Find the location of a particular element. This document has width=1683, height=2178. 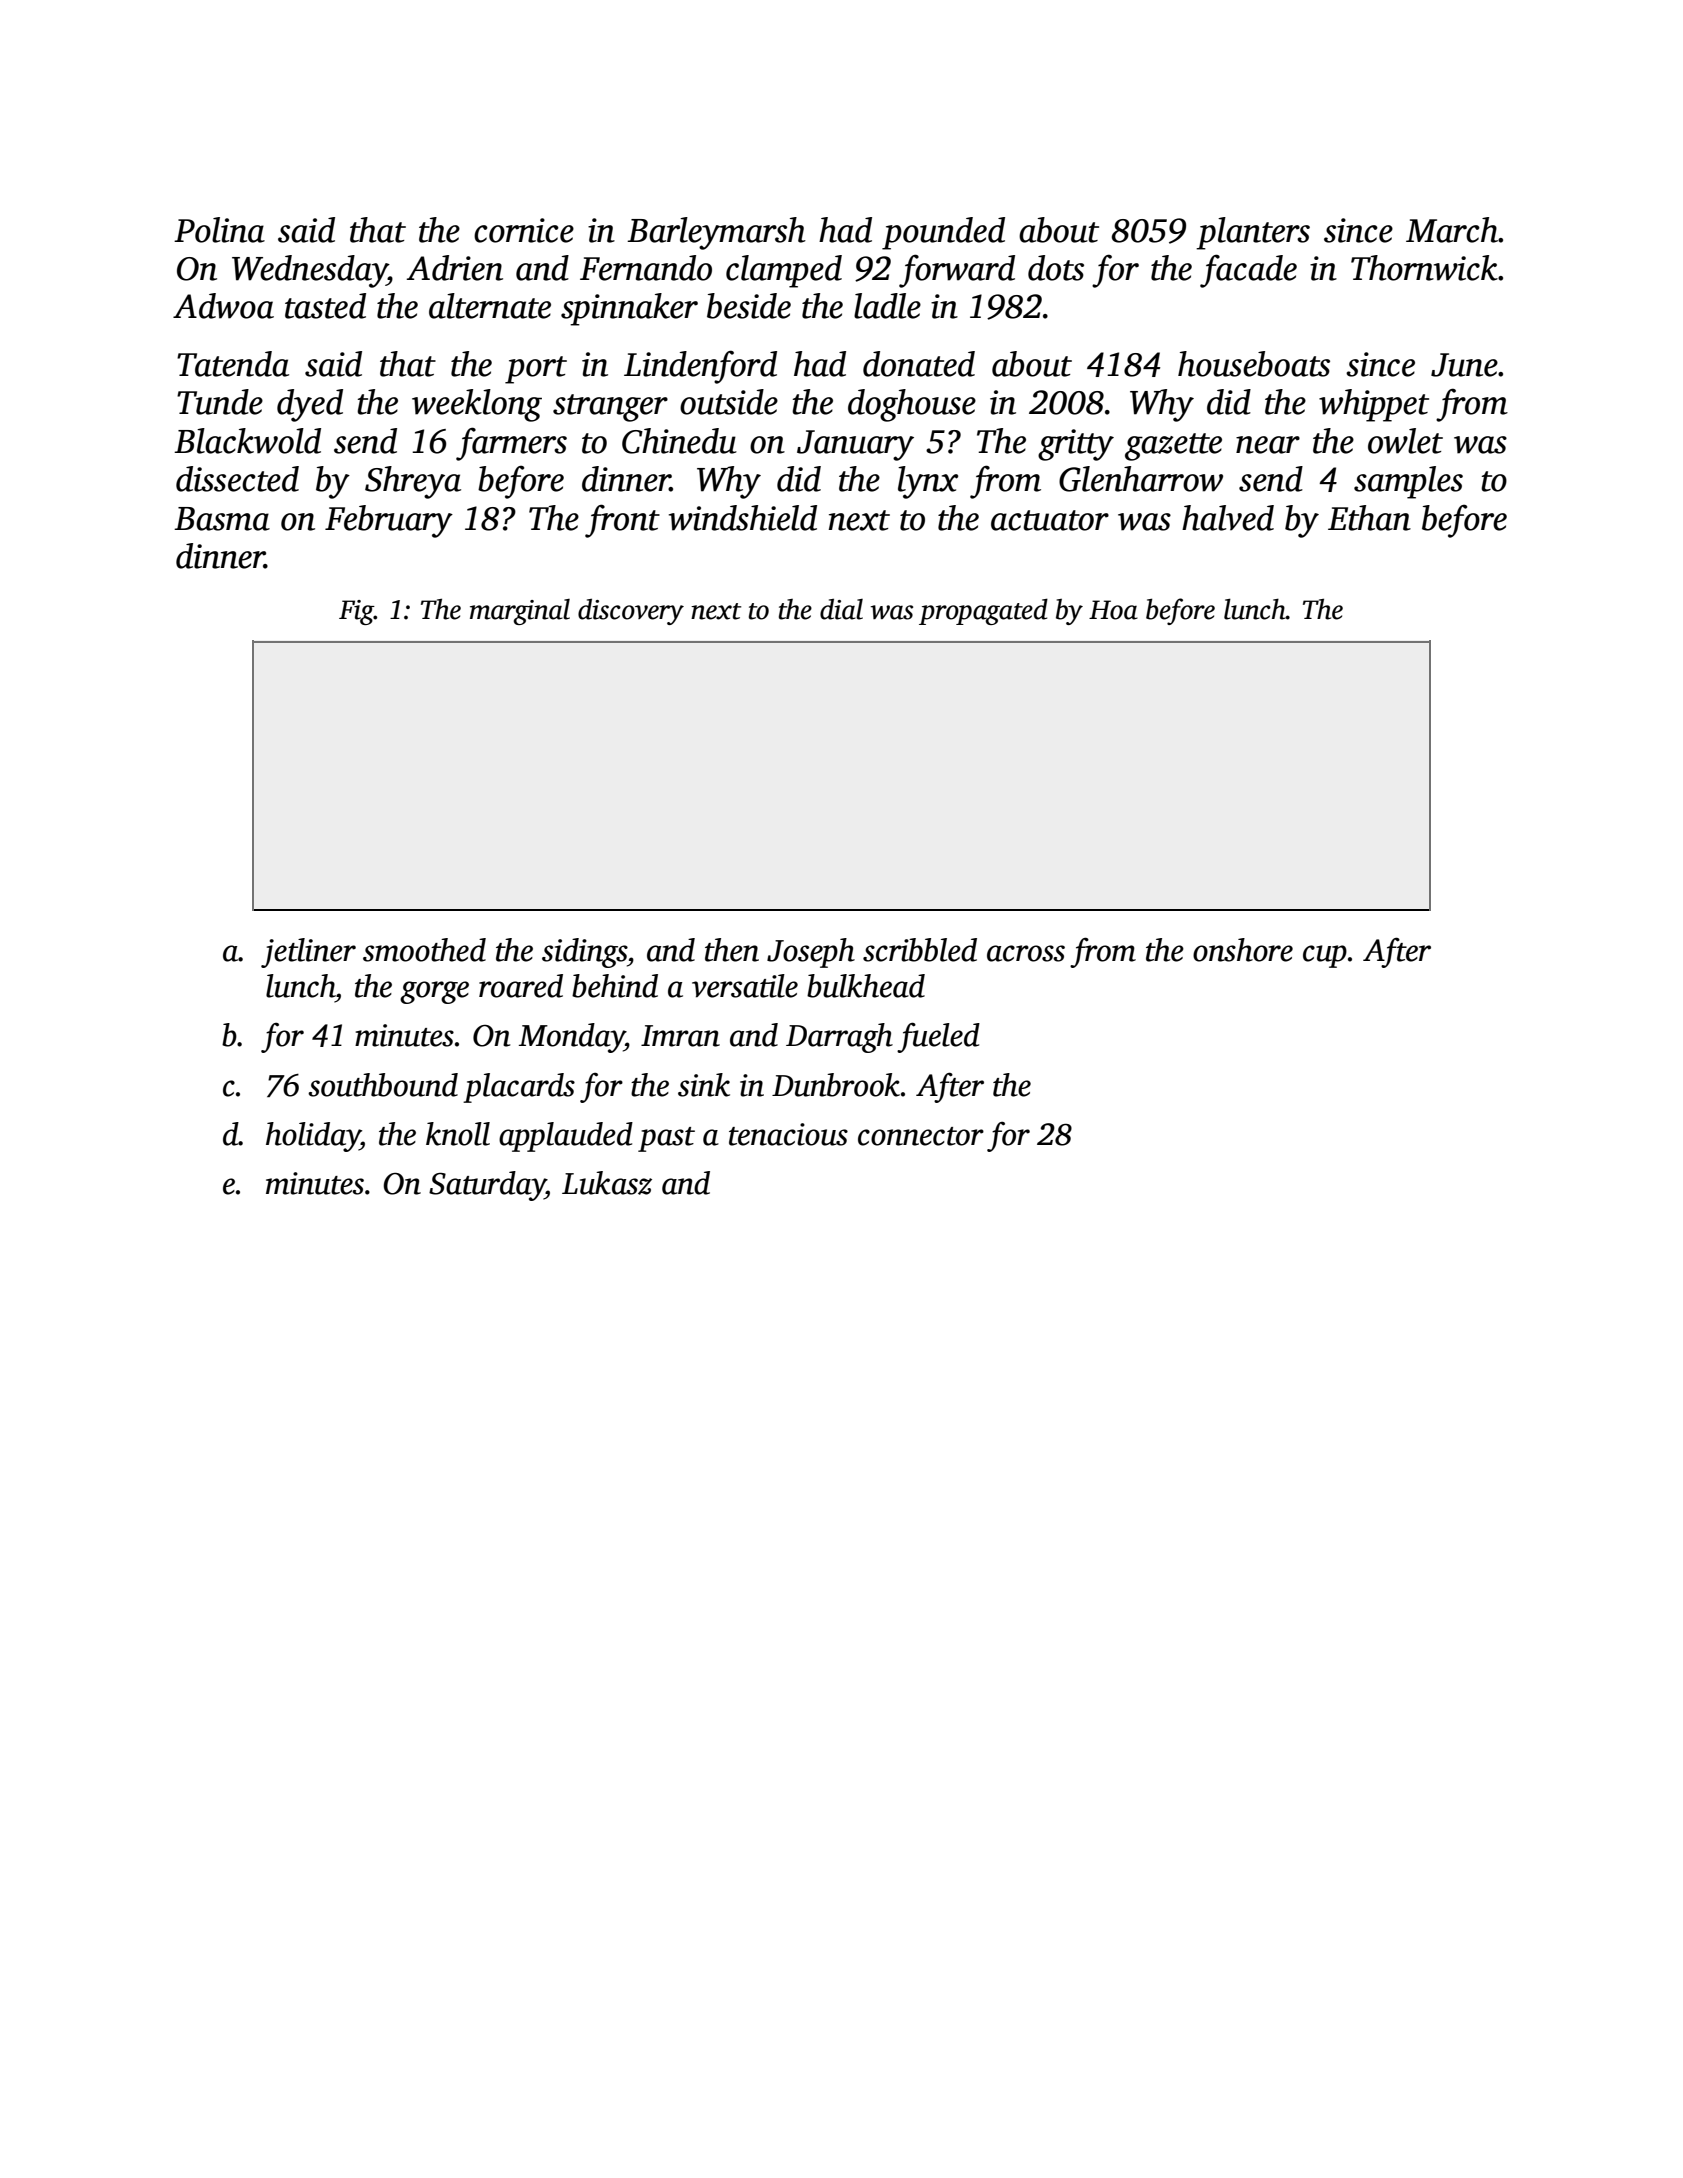

cup is located at coordinates (1325, 956).
